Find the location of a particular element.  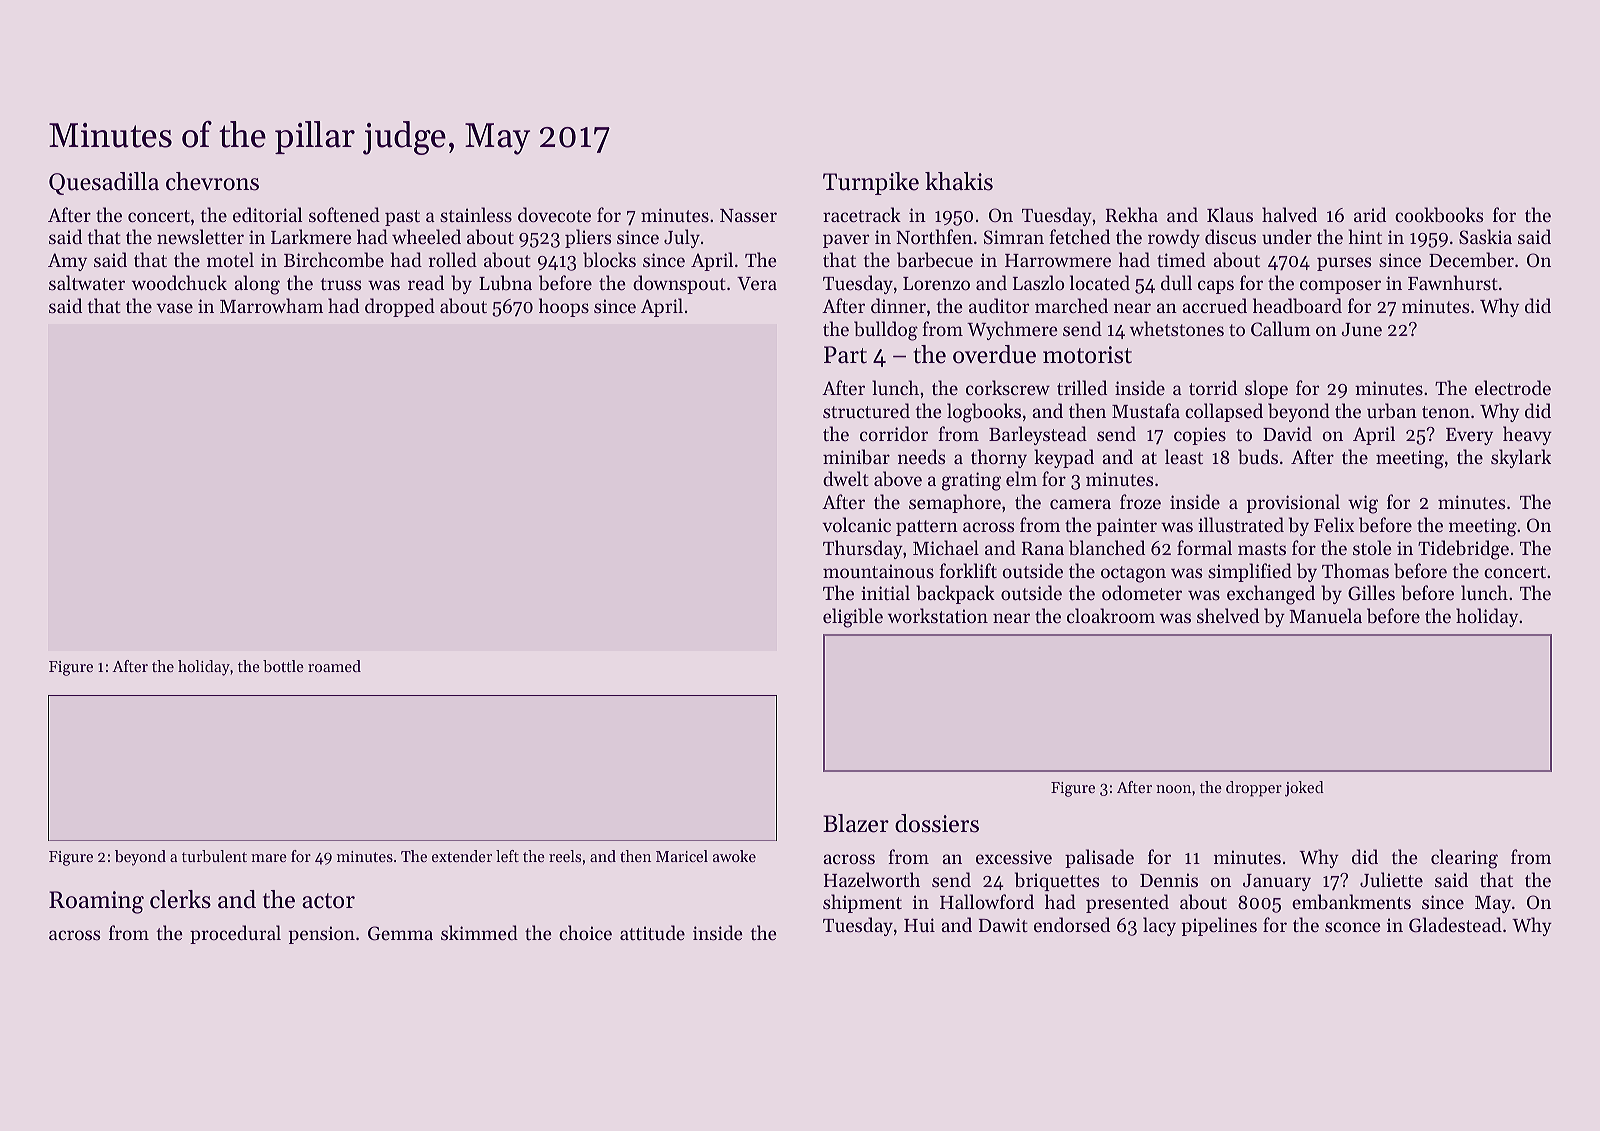

dinner is located at coordinates (898, 305).
